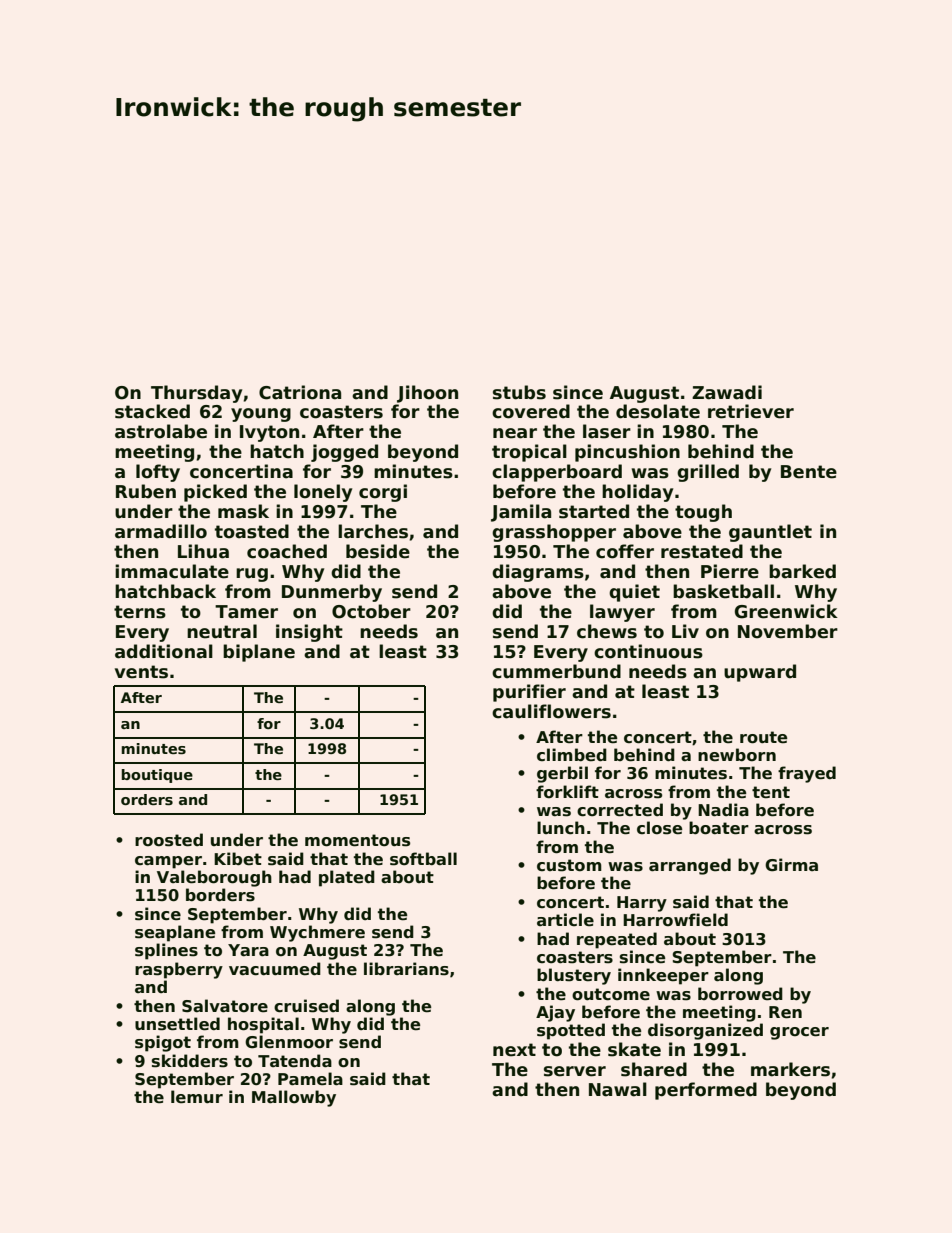 The width and height of the screenshot is (952, 1233). What do you see at coordinates (300, 392) in the screenshot?
I see `Catriona` at bounding box center [300, 392].
